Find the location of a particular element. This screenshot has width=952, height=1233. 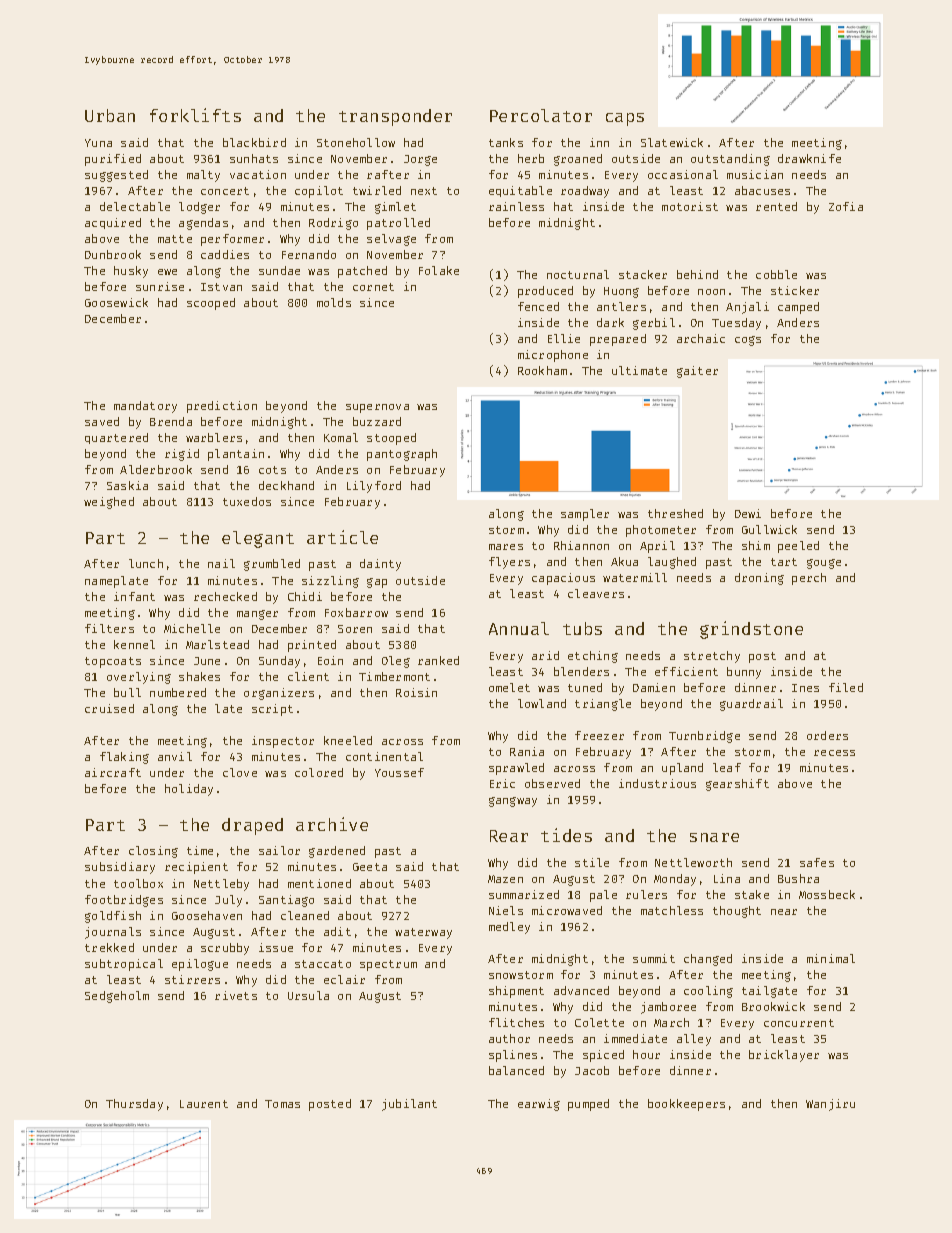

cornet is located at coordinates (373, 287).
